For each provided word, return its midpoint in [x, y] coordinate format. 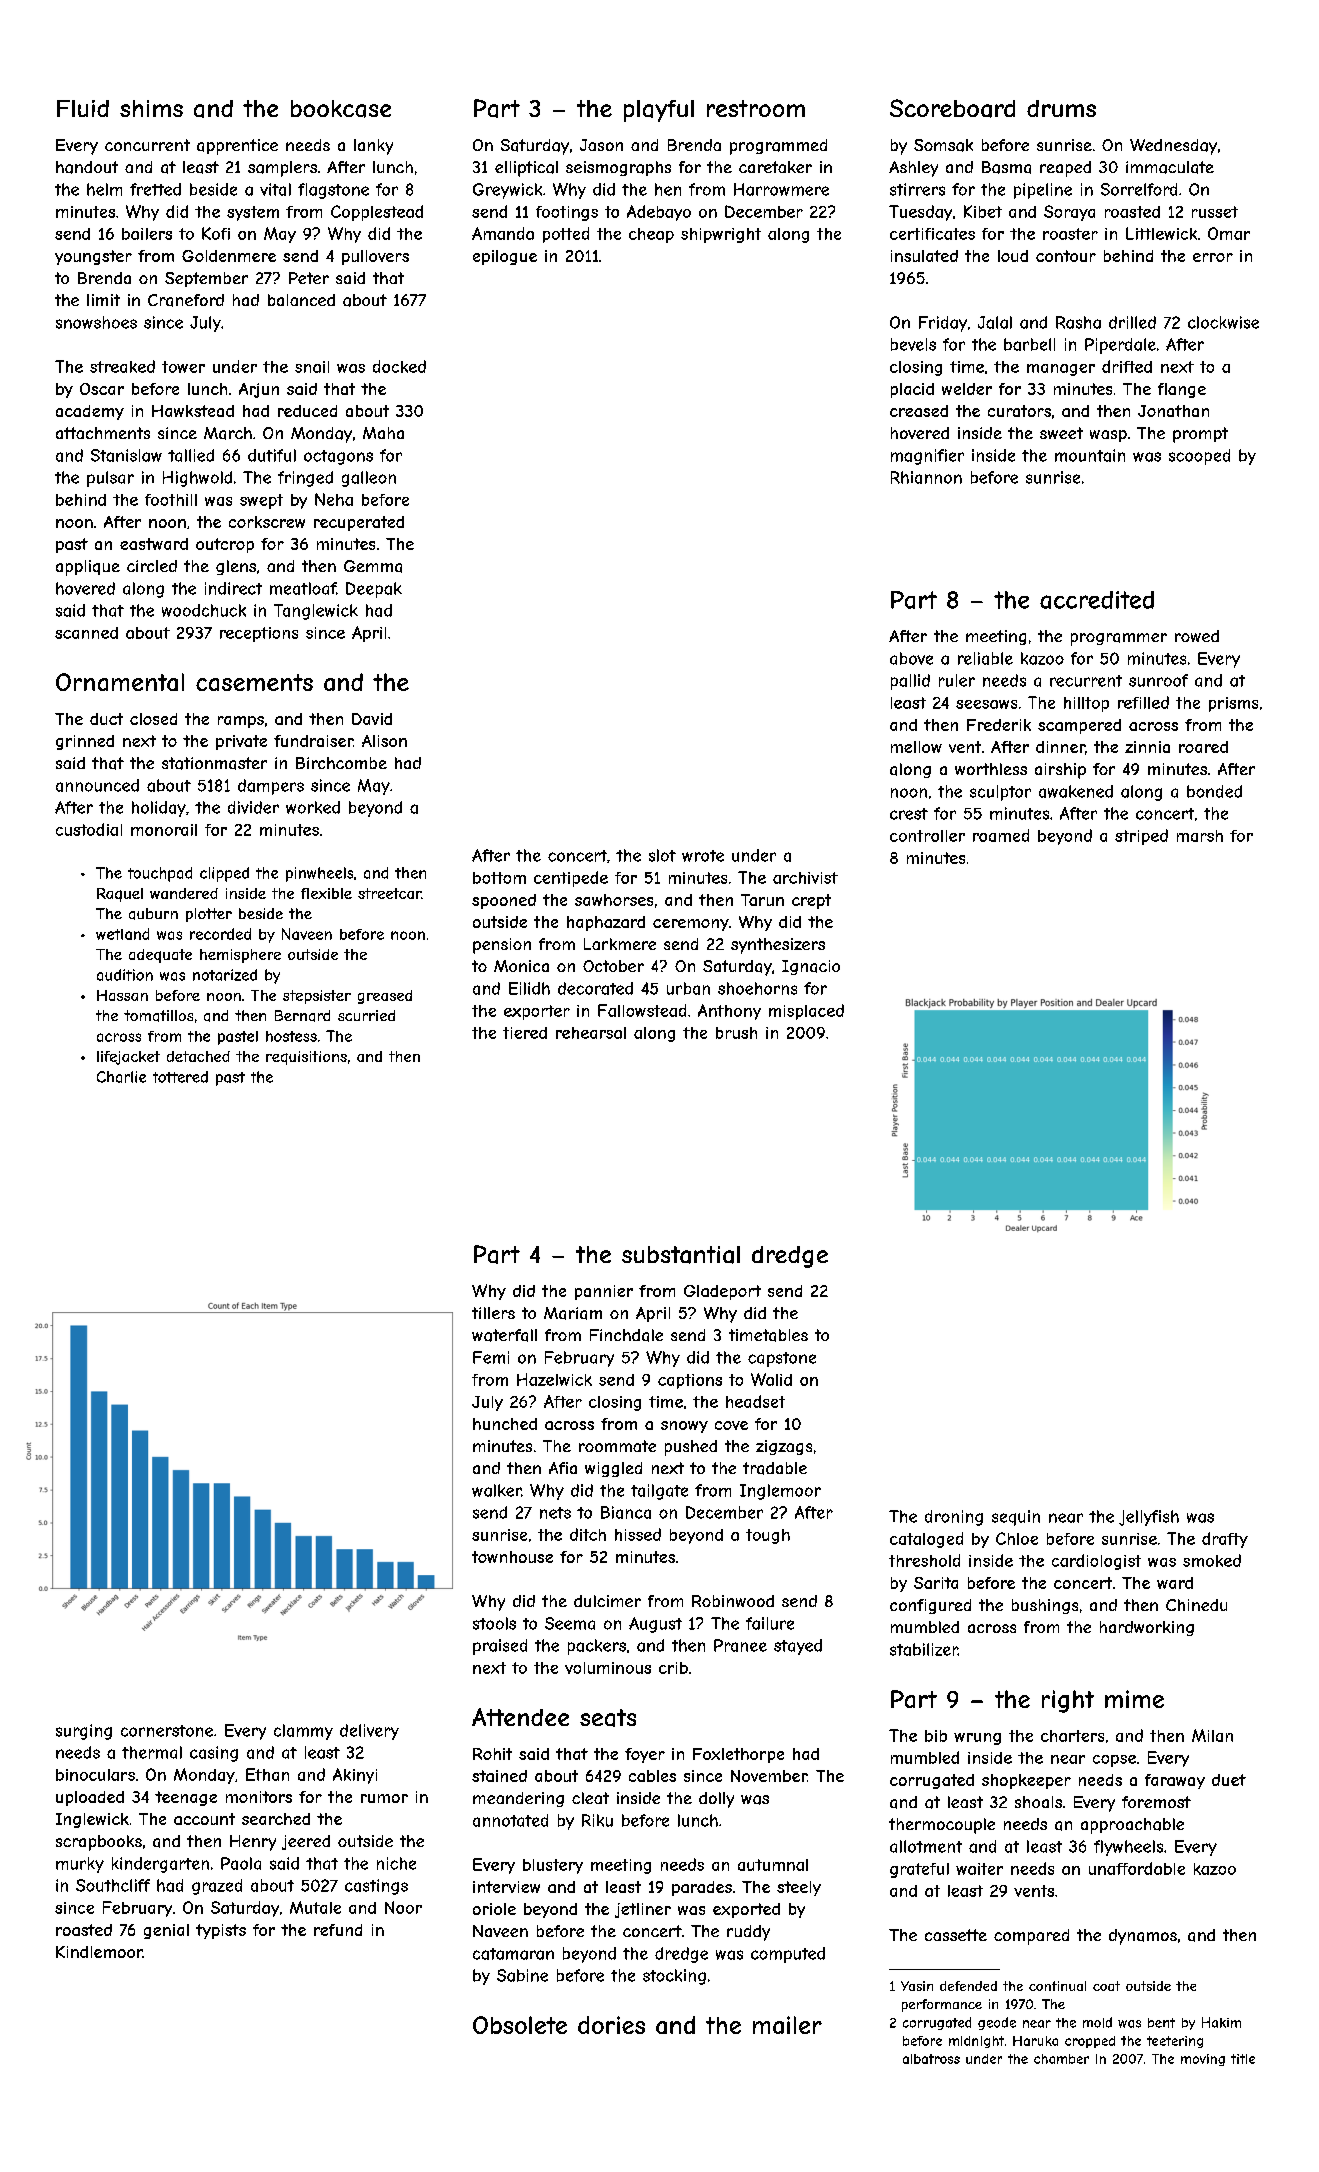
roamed [1001, 835]
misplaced [806, 1012]
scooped [1199, 457]
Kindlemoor [99, 1952]
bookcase [341, 109]
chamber [1061, 2059]
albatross [931, 2059]
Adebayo [659, 213]
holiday [159, 809]
